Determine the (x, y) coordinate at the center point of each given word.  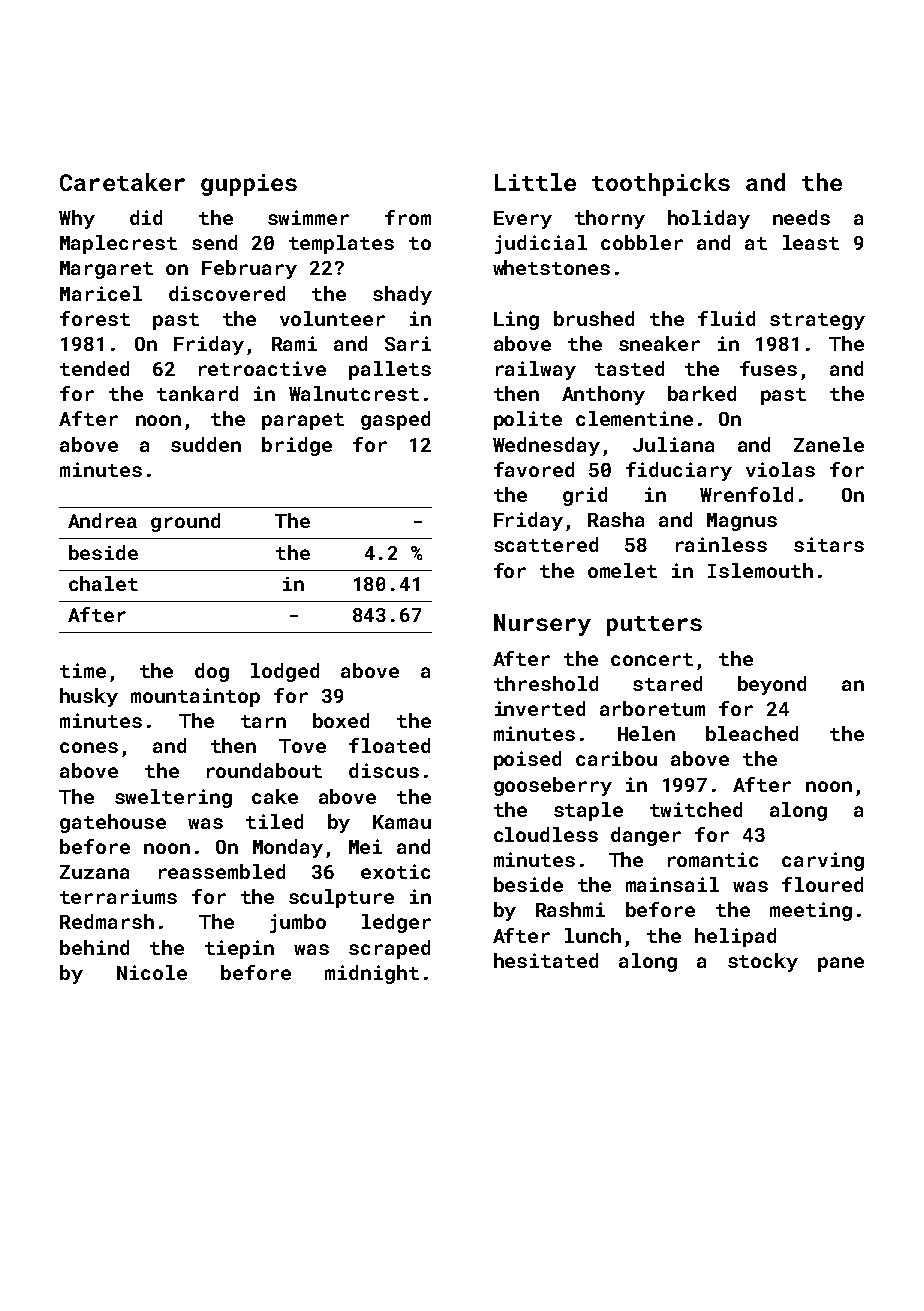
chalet (103, 583)
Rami (294, 343)
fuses (768, 368)
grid (585, 496)
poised (527, 760)
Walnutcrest (354, 393)
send (214, 242)
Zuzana (94, 872)
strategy (817, 321)
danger (646, 836)
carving (823, 861)
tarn (263, 721)
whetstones (551, 267)
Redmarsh (107, 921)
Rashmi (570, 909)
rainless (721, 544)
